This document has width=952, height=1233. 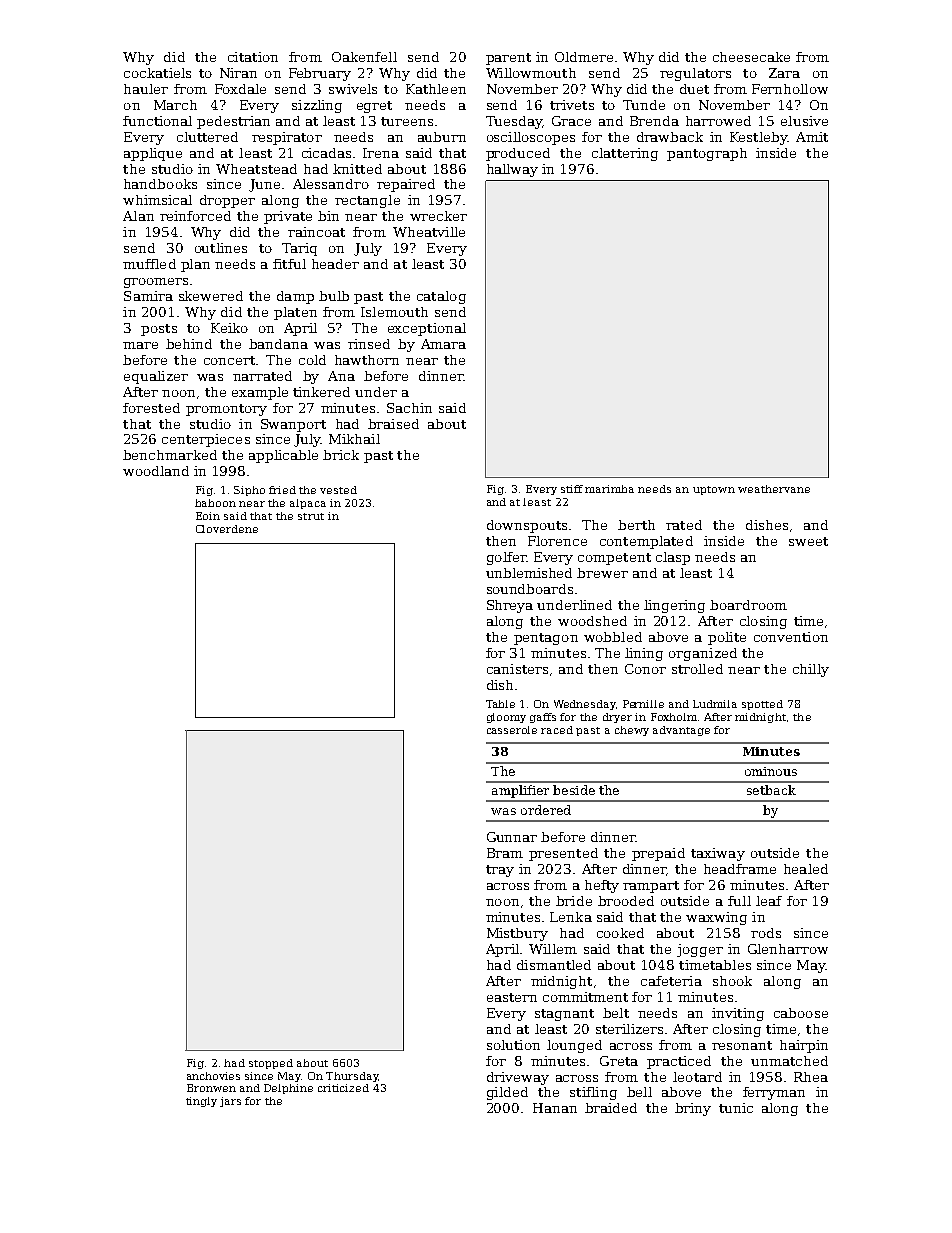 What do you see at coordinates (736, 1108) in the document?
I see `tunic` at bounding box center [736, 1108].
